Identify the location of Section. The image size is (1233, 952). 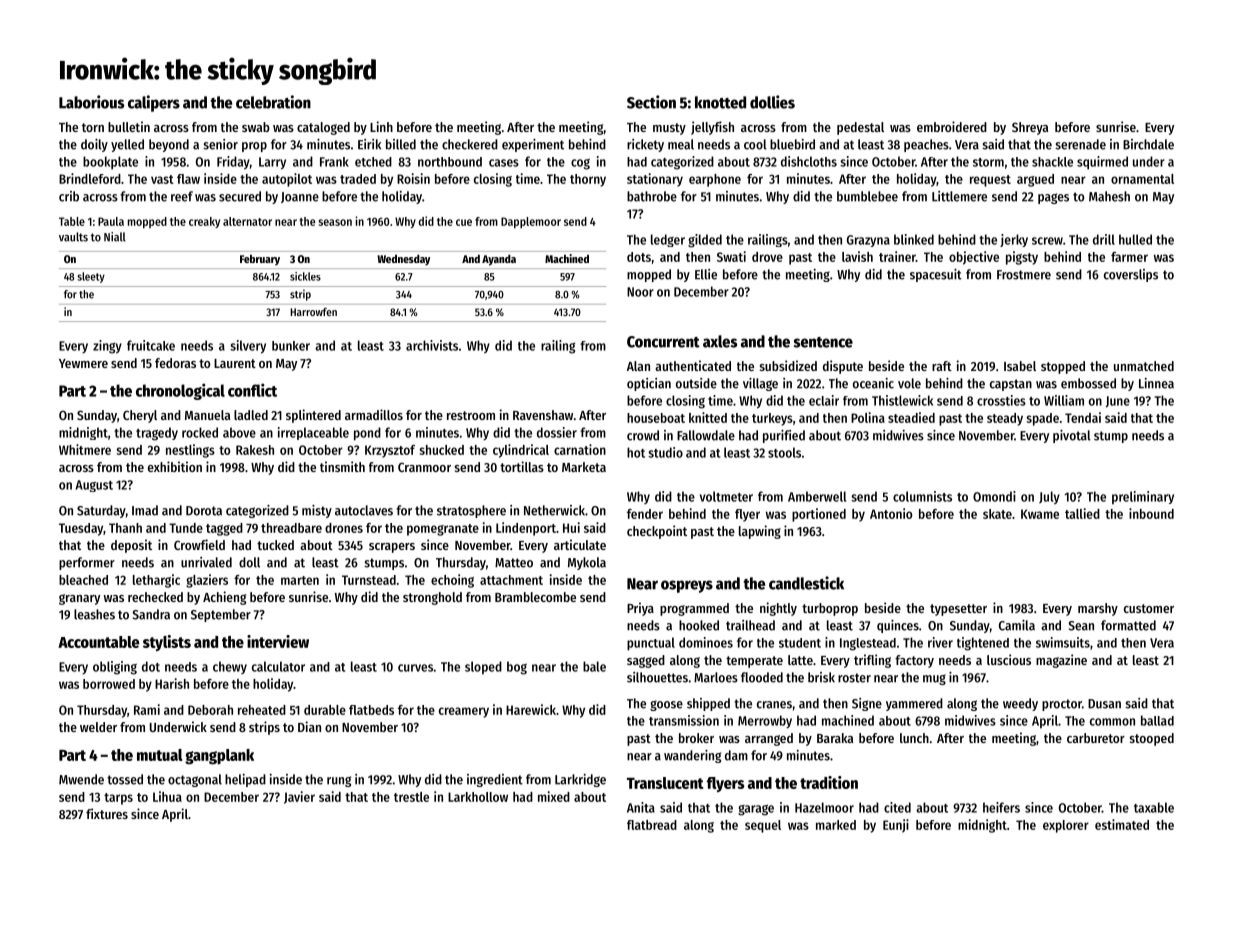
(651, 102).
